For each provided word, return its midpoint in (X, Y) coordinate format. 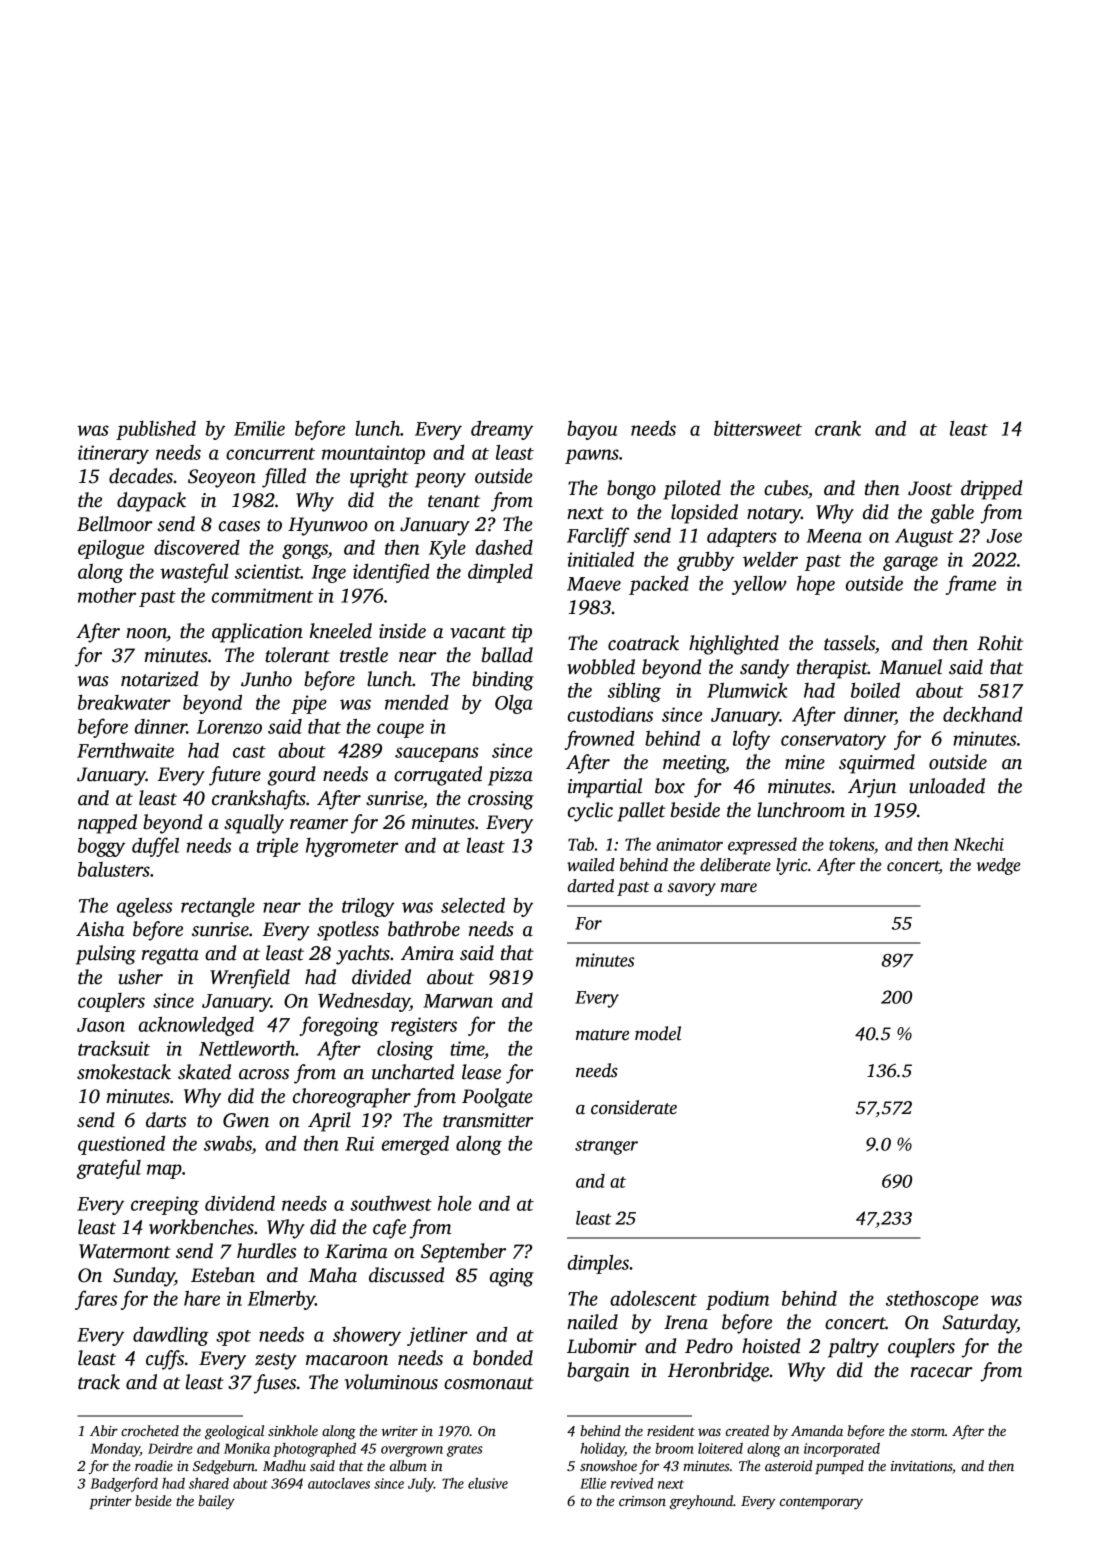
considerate (634, 1107)
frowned (599, 740)
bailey (216, 1502)
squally (254, 824)
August (924, 537)
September (463, 1253)
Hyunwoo (328, 526)
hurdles (266, 1251)
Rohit (1000, 643)
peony (440, 480)
